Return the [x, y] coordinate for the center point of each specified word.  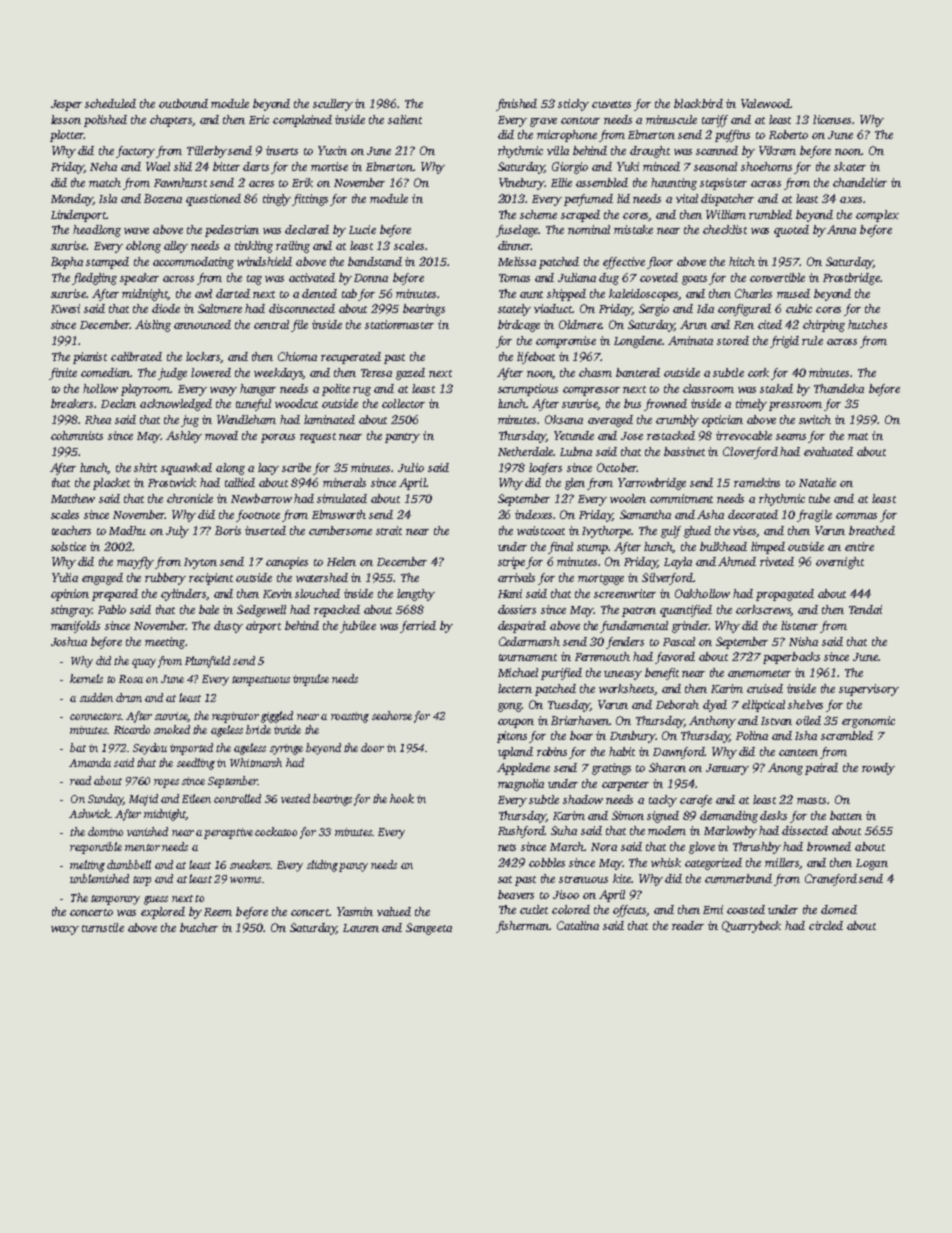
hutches [867, 324]
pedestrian [232, 231]
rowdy [878, 769]
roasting [350, 717]
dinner [514, 245]
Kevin [277, 593]
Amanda [90, 762]
